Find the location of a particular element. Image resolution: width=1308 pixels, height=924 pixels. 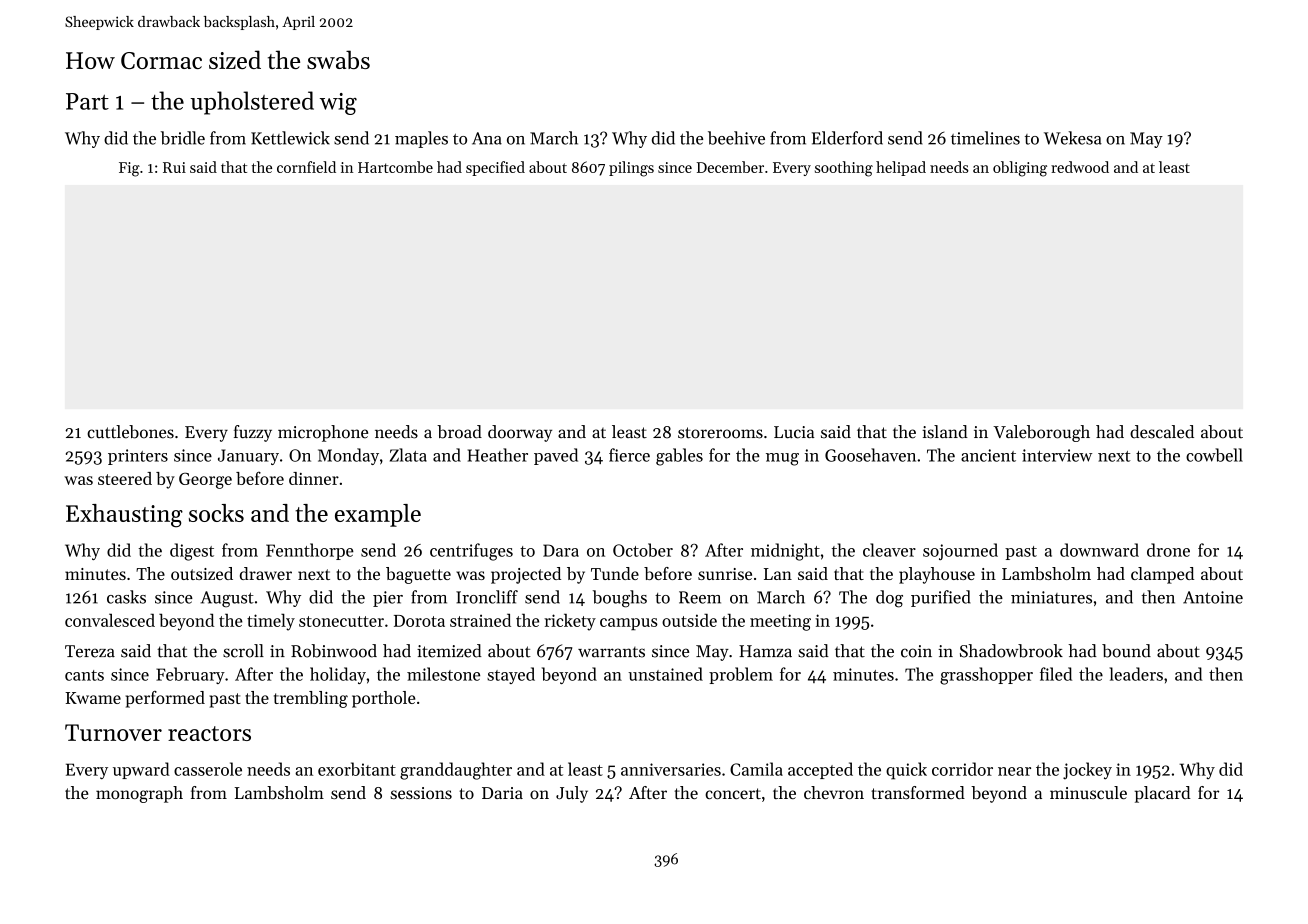

outside is located at coordinates (689, 620).
